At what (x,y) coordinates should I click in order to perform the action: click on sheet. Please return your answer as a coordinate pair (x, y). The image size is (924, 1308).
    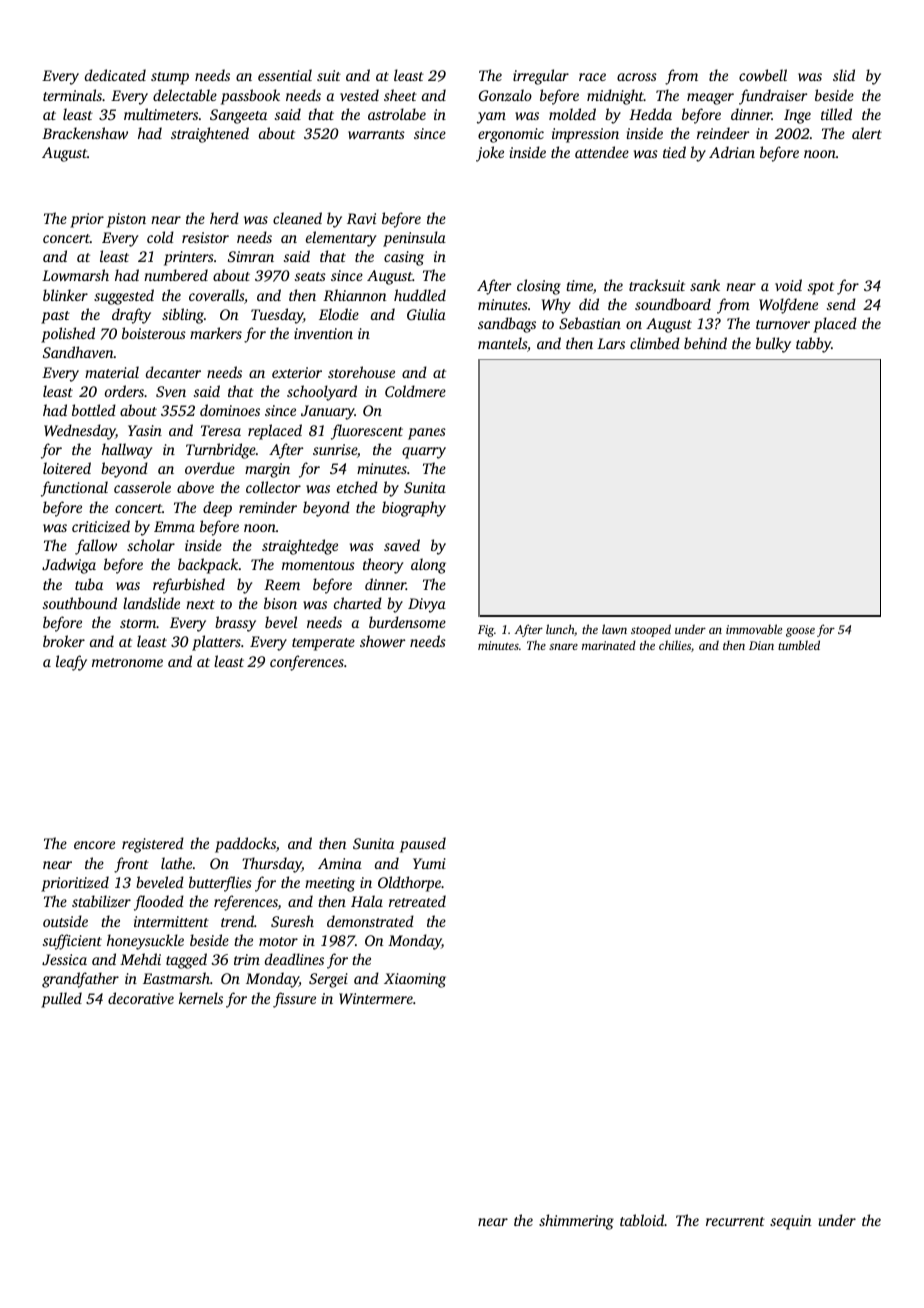
    Looking at the image, I should click on (400, 95).
